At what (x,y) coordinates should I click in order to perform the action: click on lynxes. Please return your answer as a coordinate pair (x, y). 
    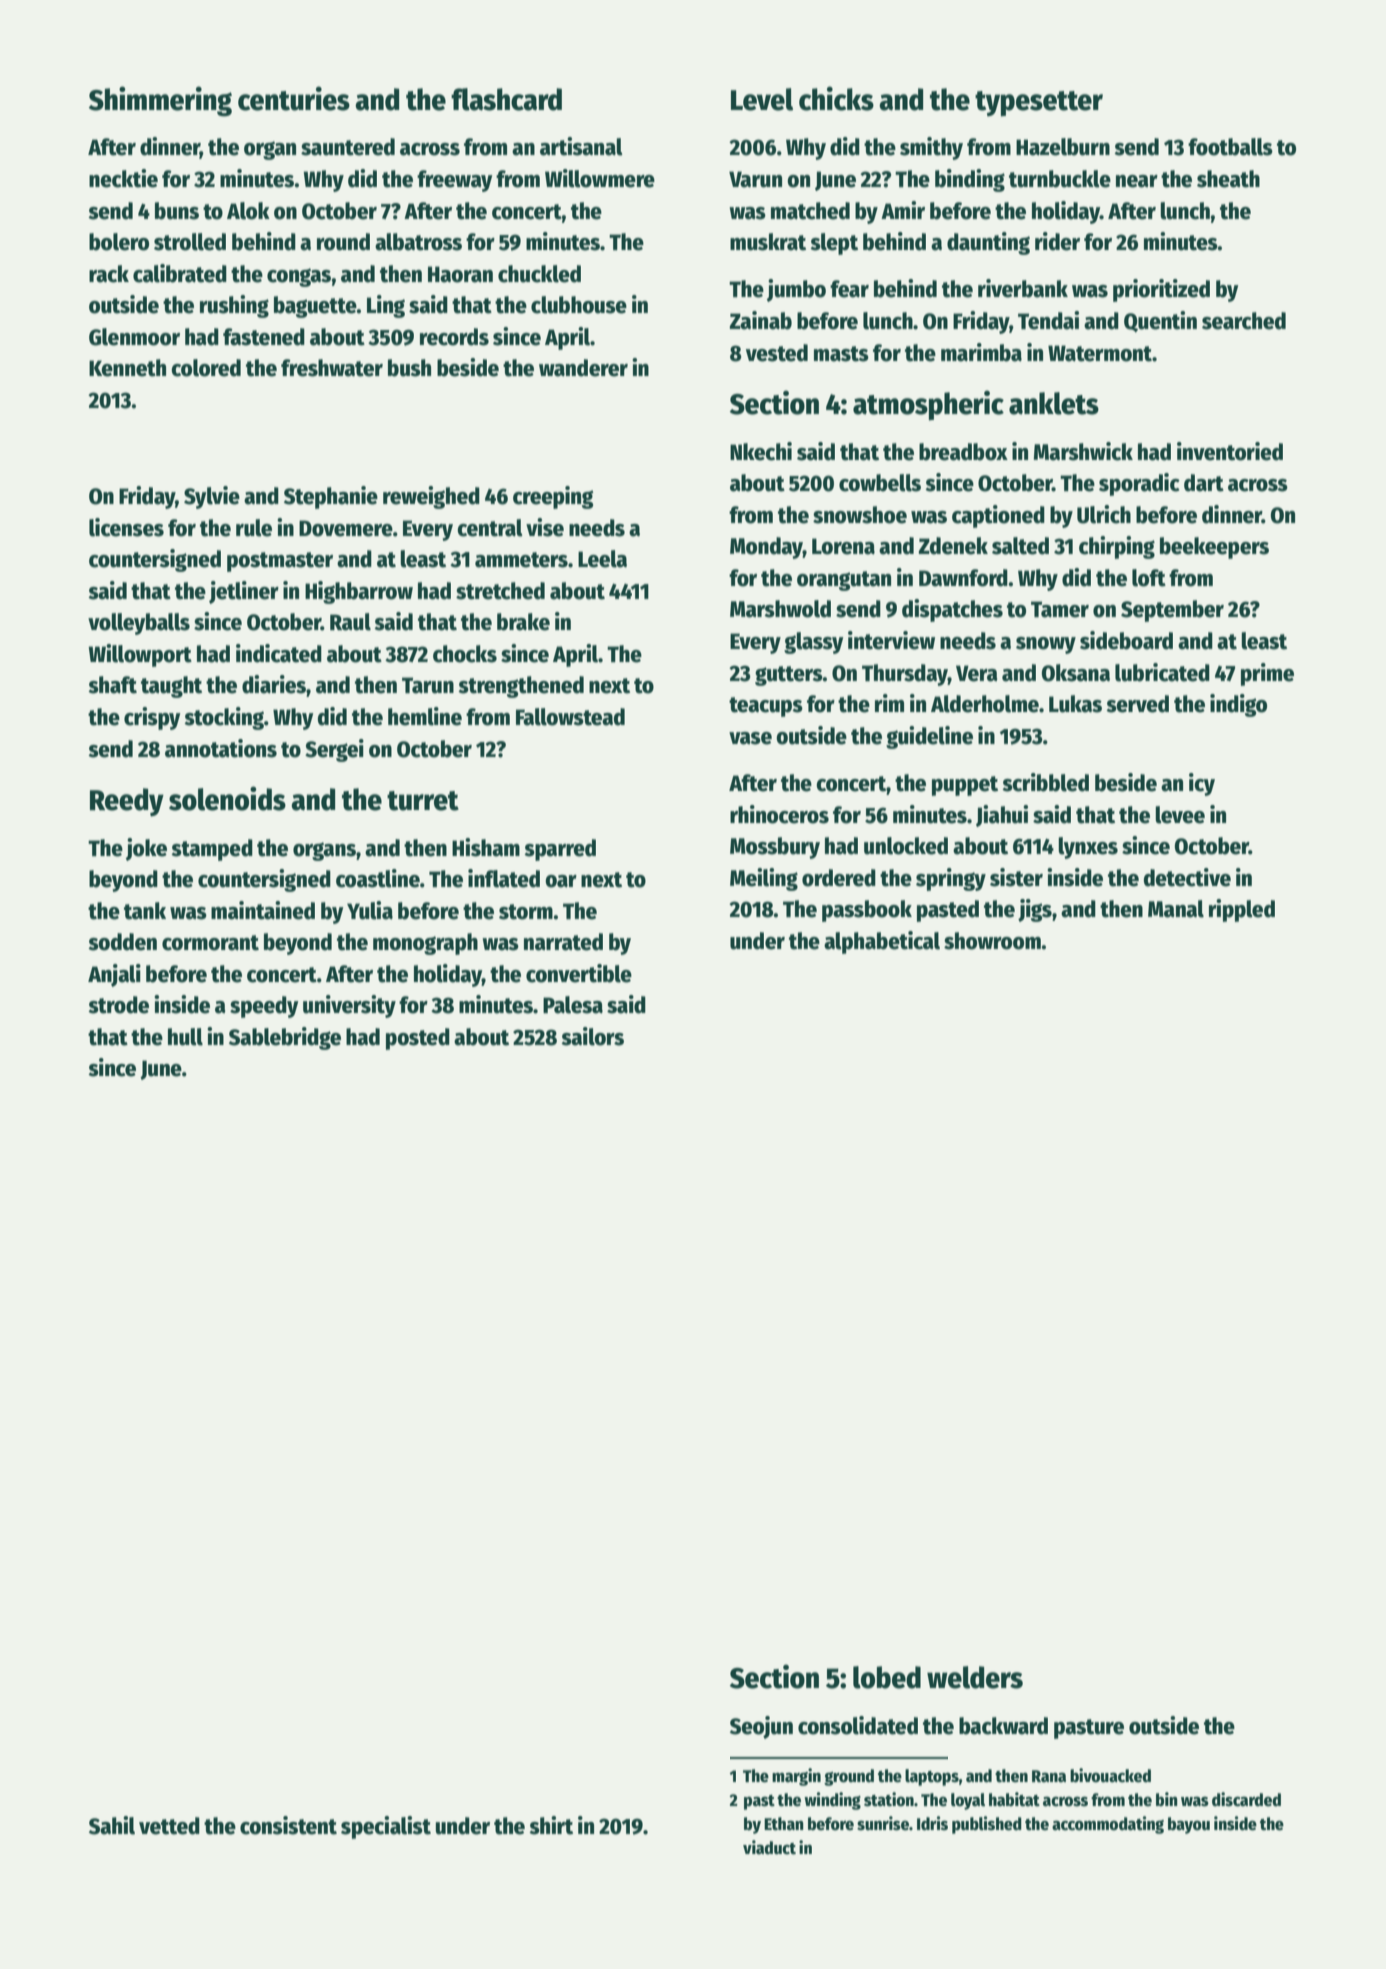
    Looking at the image, I should click on (1088, 848).
